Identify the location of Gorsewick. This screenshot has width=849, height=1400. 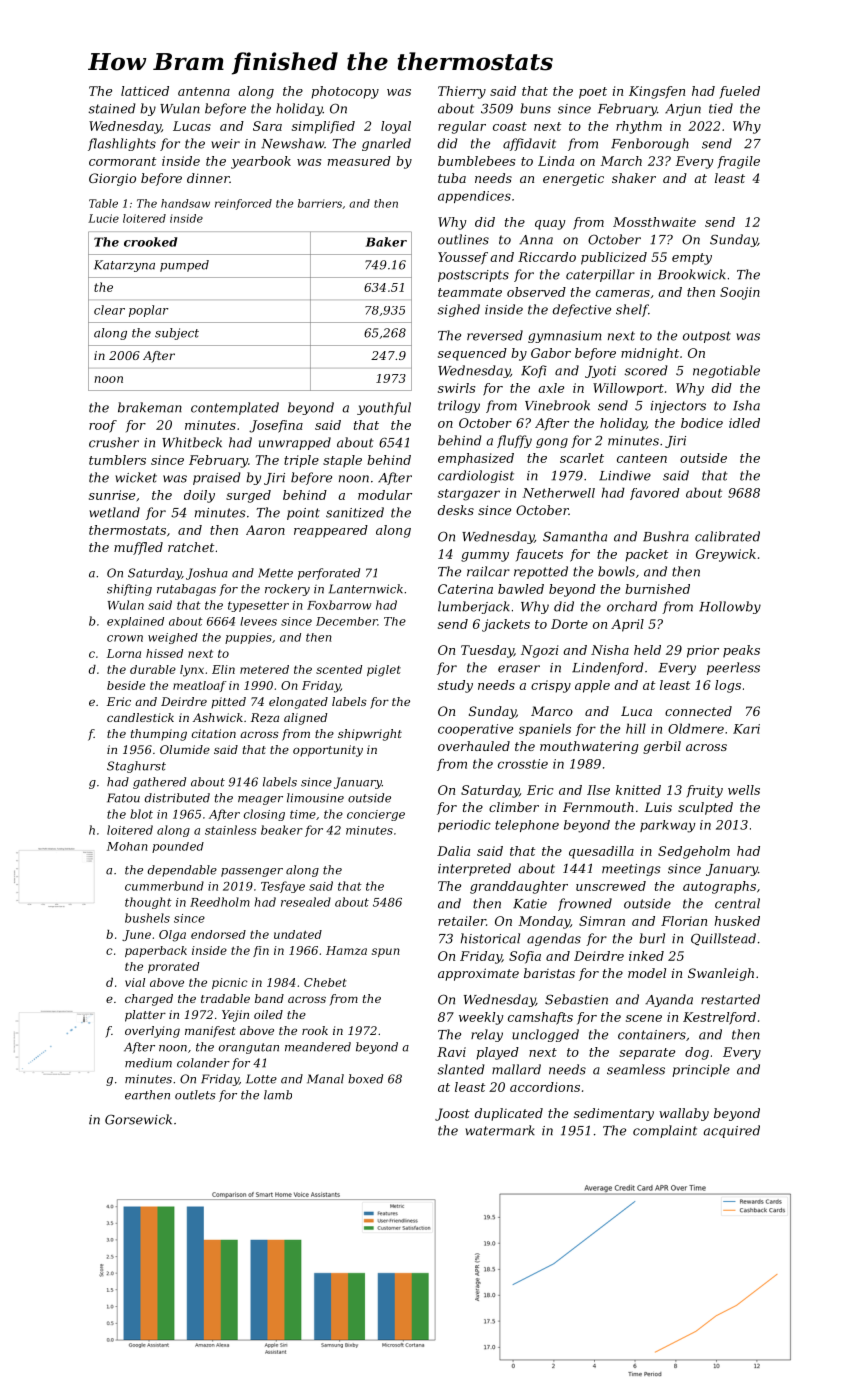
(138, 1119).
